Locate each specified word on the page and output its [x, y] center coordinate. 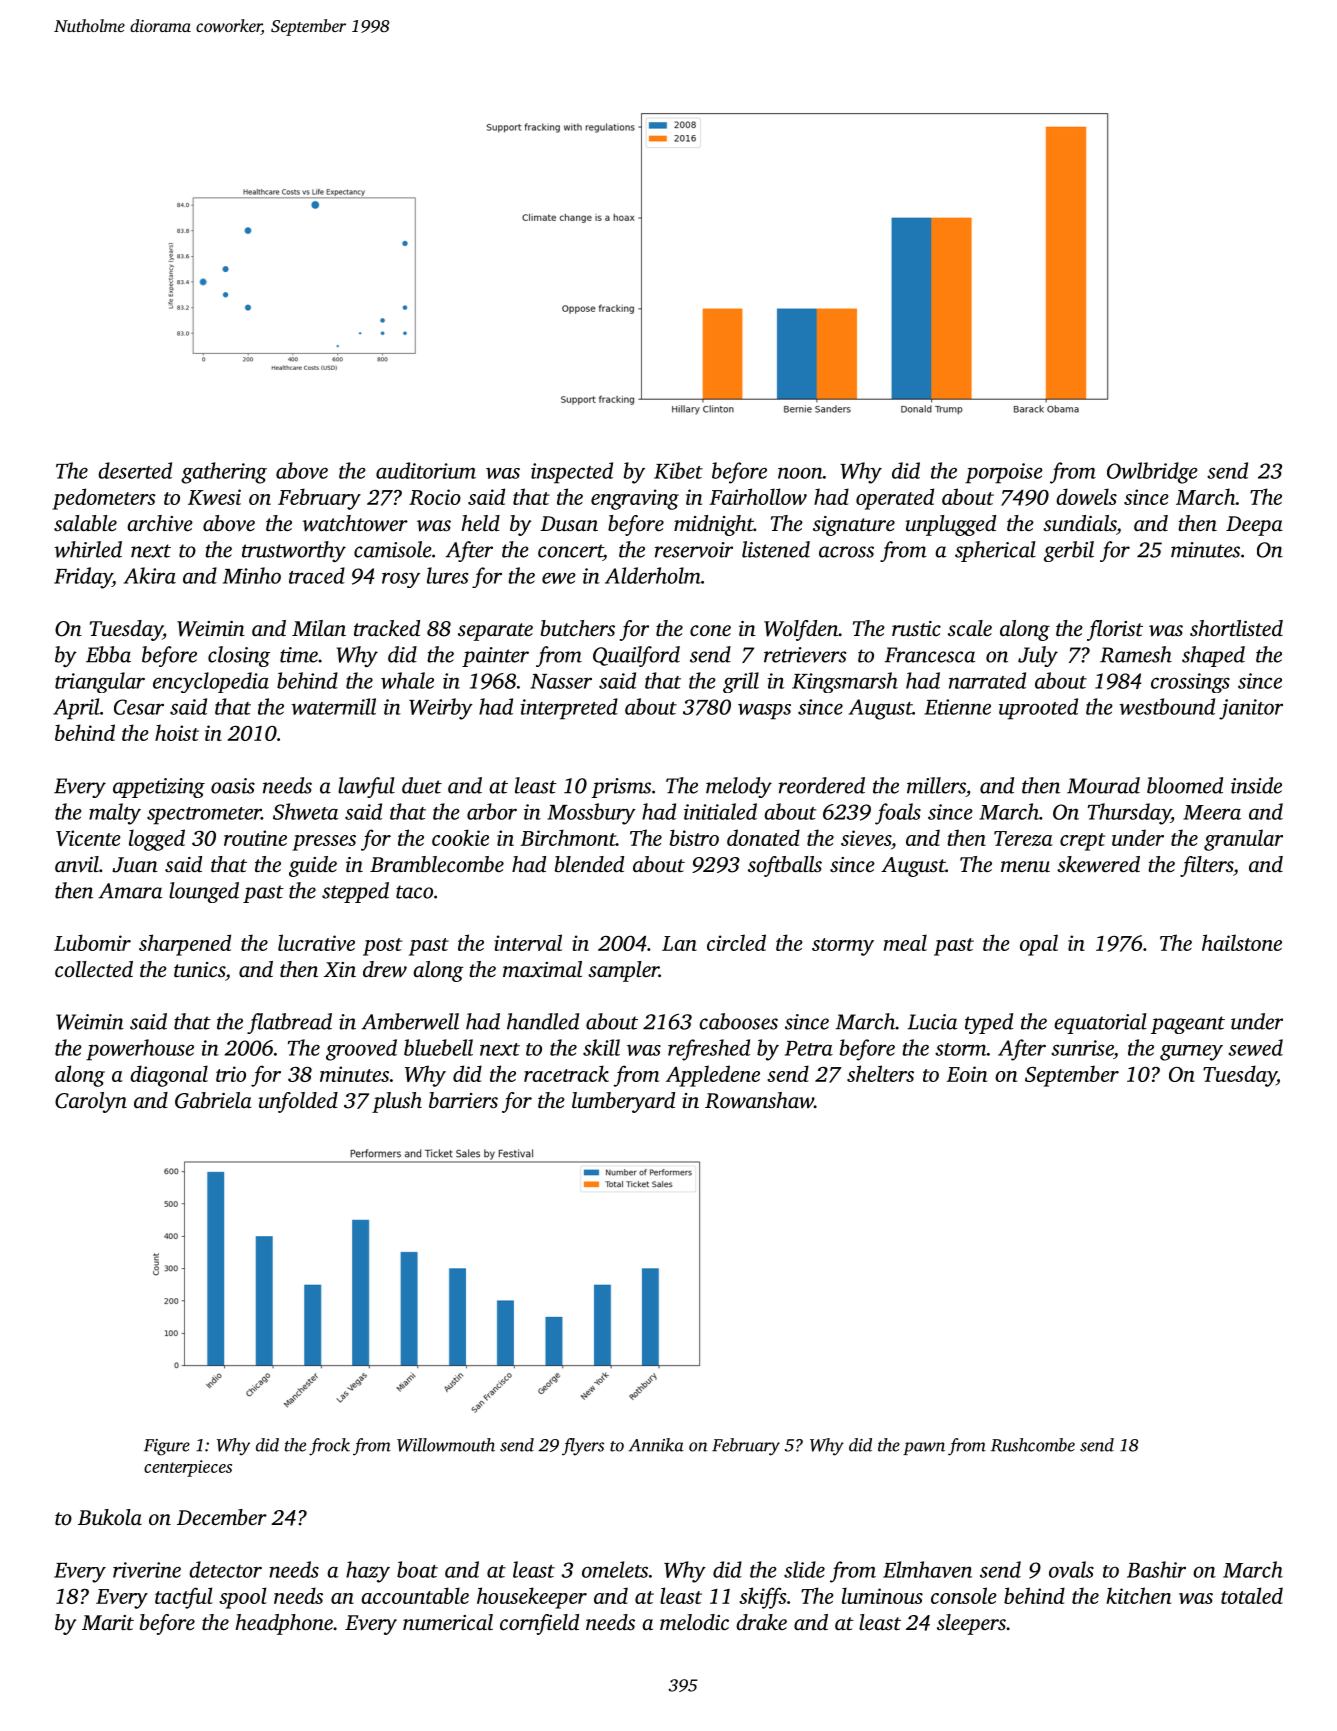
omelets [615, 1569]
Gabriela [213, 1100]
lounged [204, 892]
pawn [924, 1448]
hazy [368, 1572]
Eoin [967, 1074]
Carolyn [91, 1102]
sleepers [971, 1624]
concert [570, 551]
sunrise [1082, 1048]
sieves [866, 838]
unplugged [951, 525]
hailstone [1242, 942]
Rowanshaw [759, 1100]
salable [85, 523]
